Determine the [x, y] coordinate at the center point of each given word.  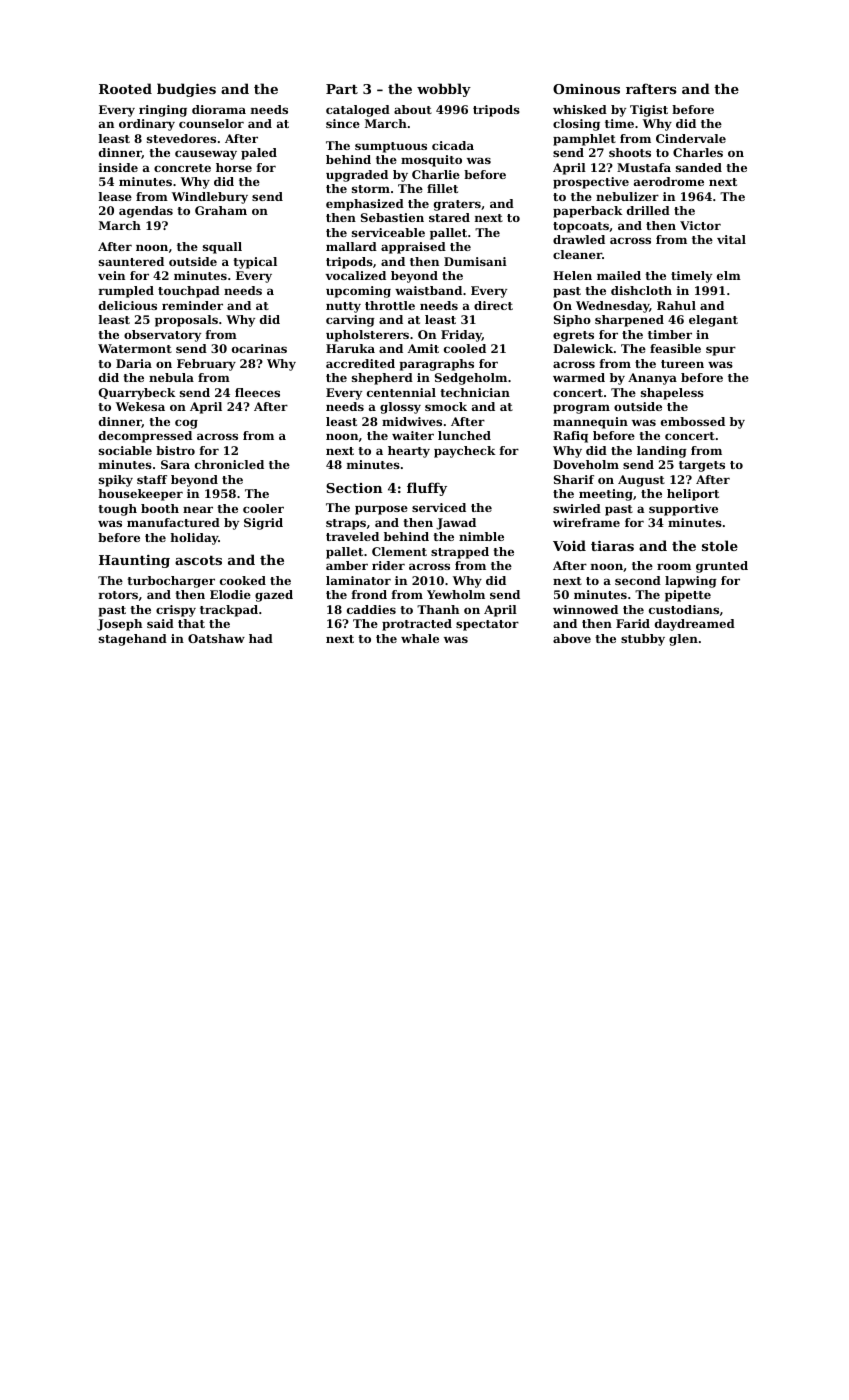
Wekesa [140, 406]
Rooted [125, 88]
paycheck [465, 452]
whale [420, 638]
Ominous [586, 89]
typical [255, 263]
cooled [465, 348]
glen [683, 640]
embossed [693, 421]
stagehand [133, 640]
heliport [693, 495]
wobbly [444, 90]
